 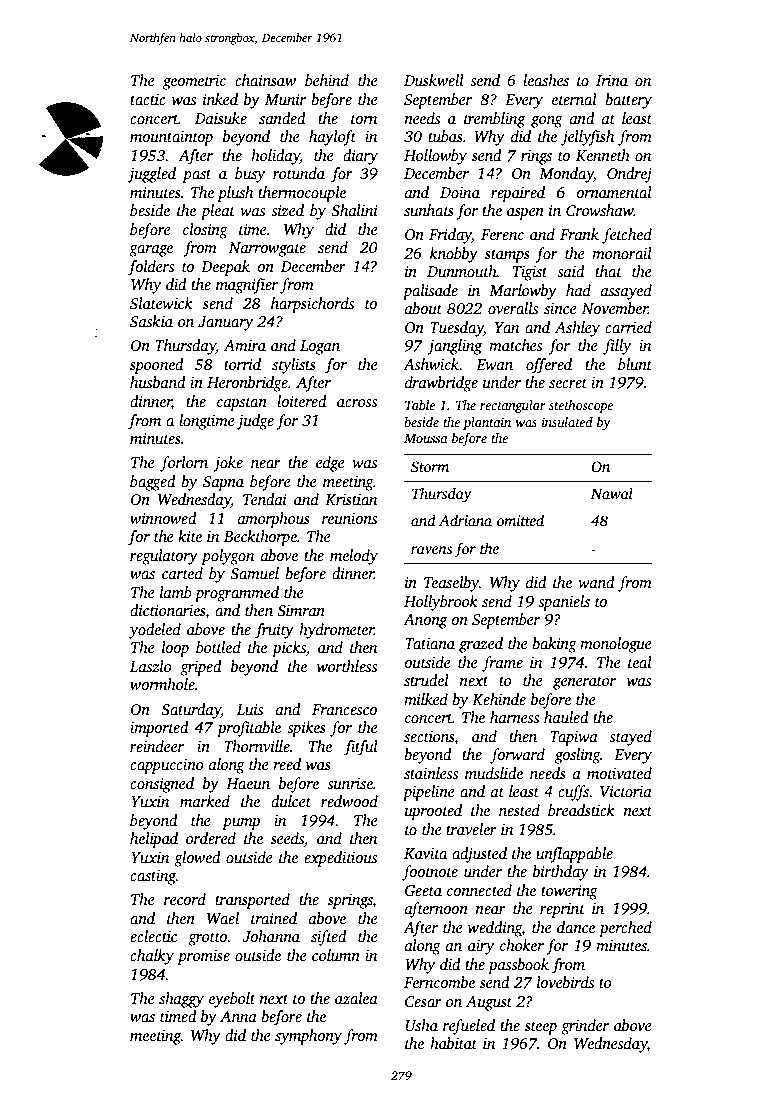 I want to click on Shalini, so click(x=354, y=210).
